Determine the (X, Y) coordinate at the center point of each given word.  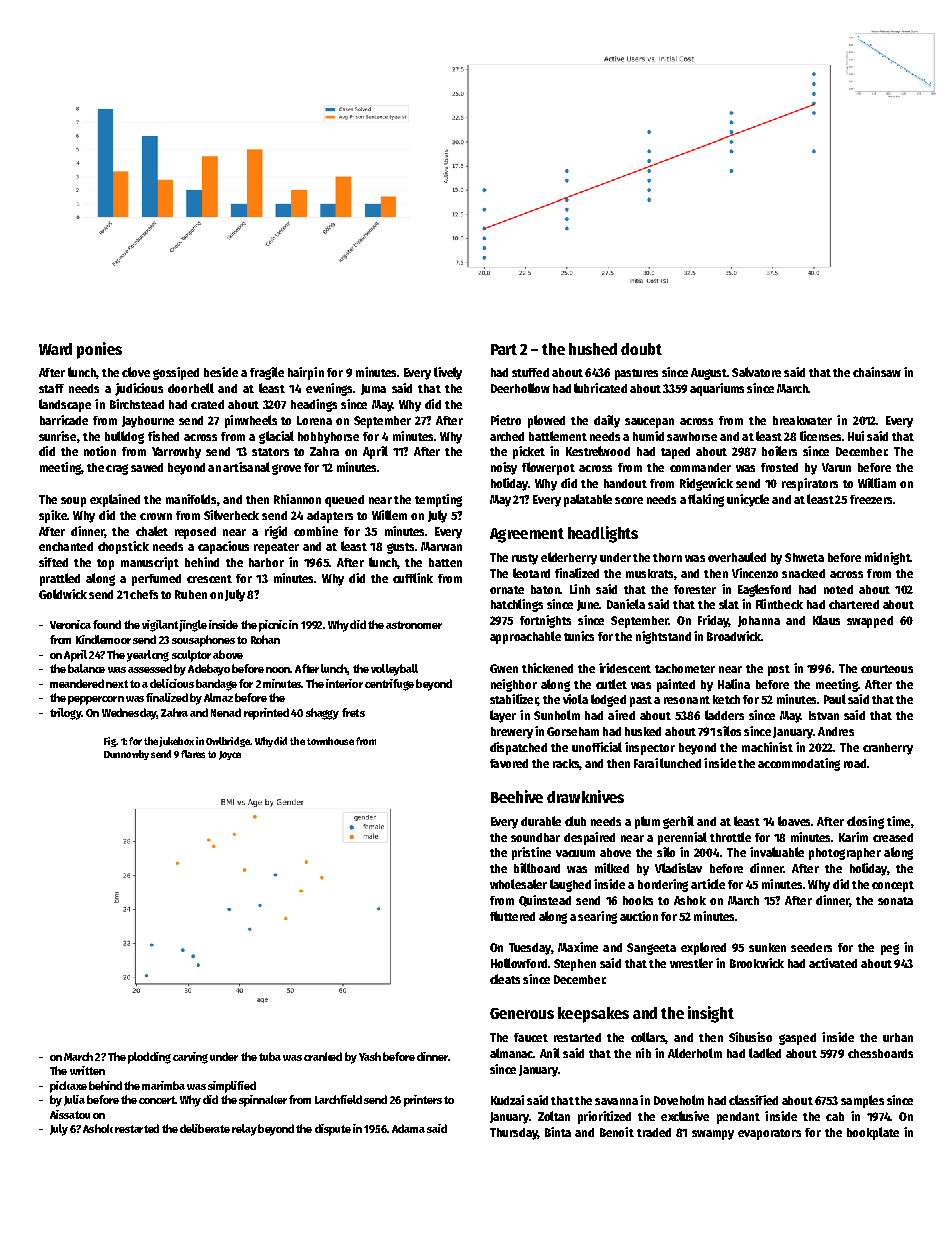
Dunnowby (126, 755)
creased (893, 837)
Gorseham (573, 731)
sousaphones (203, 641)
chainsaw (877, 372)
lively (448, 373)
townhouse (330, 741)
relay (244, 1130)
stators (270, 452)
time (898, 821)
